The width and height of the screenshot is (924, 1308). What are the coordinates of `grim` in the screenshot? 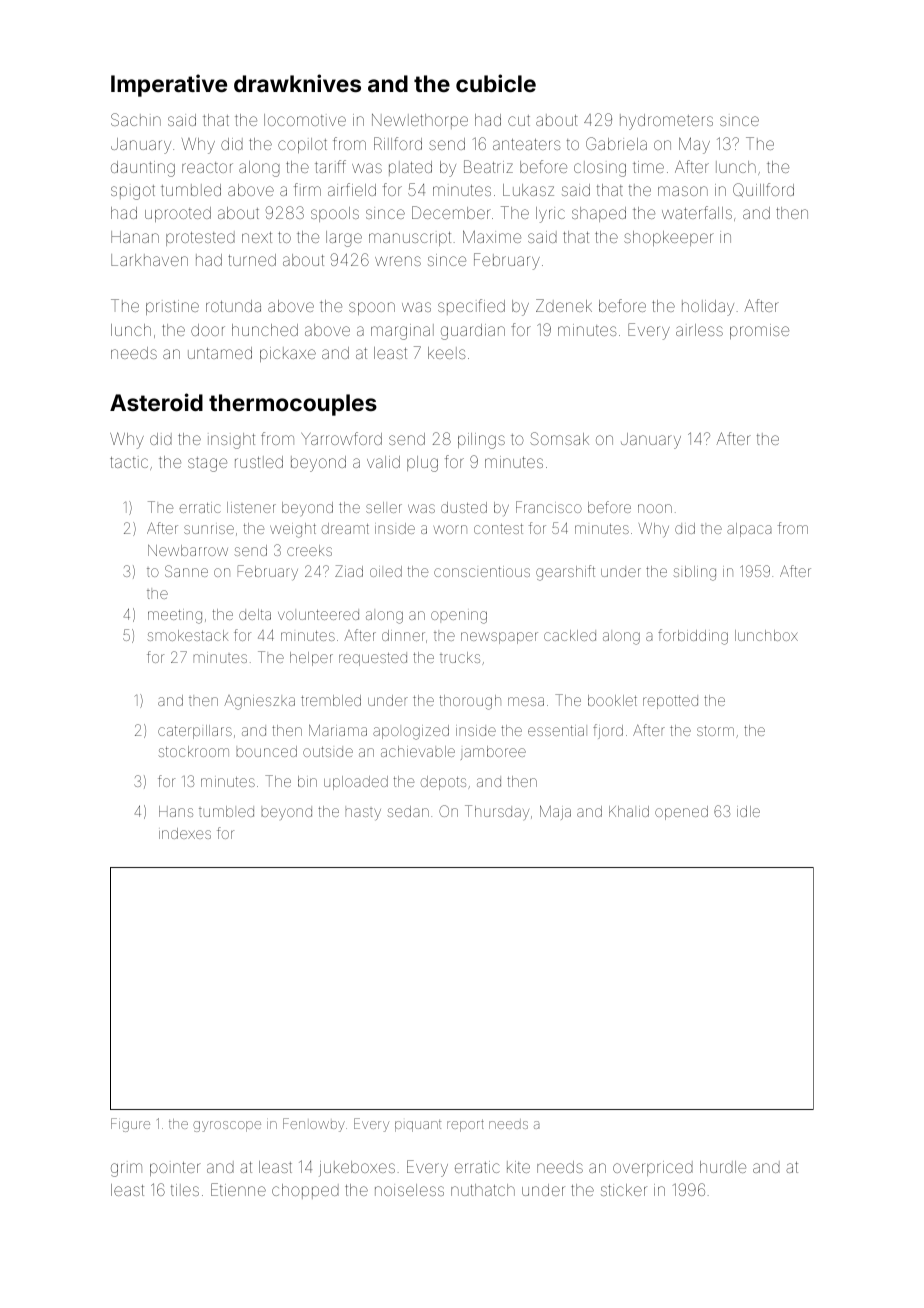 It's located at (126, 1170).
